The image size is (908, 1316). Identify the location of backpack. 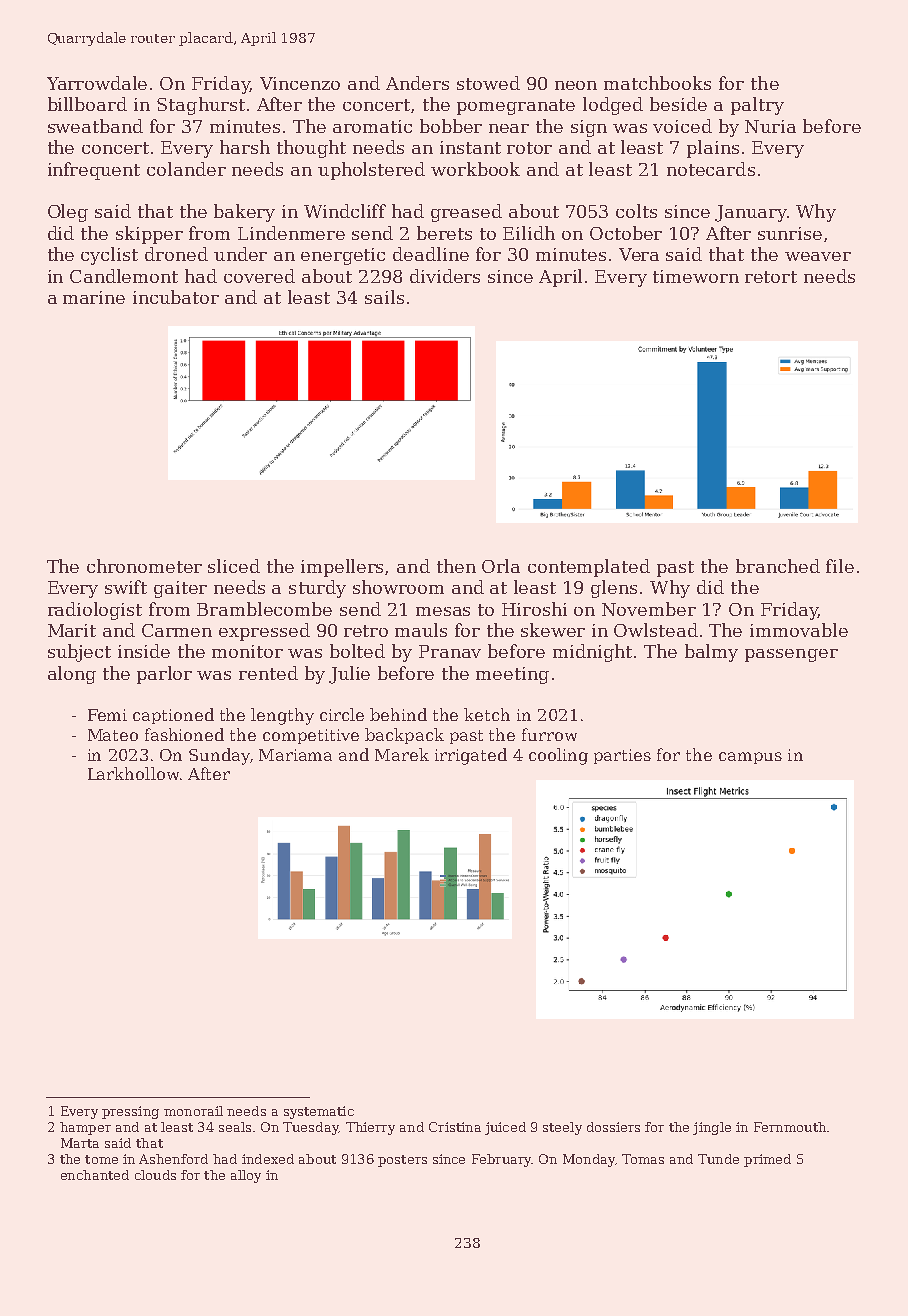
(404, 736).
